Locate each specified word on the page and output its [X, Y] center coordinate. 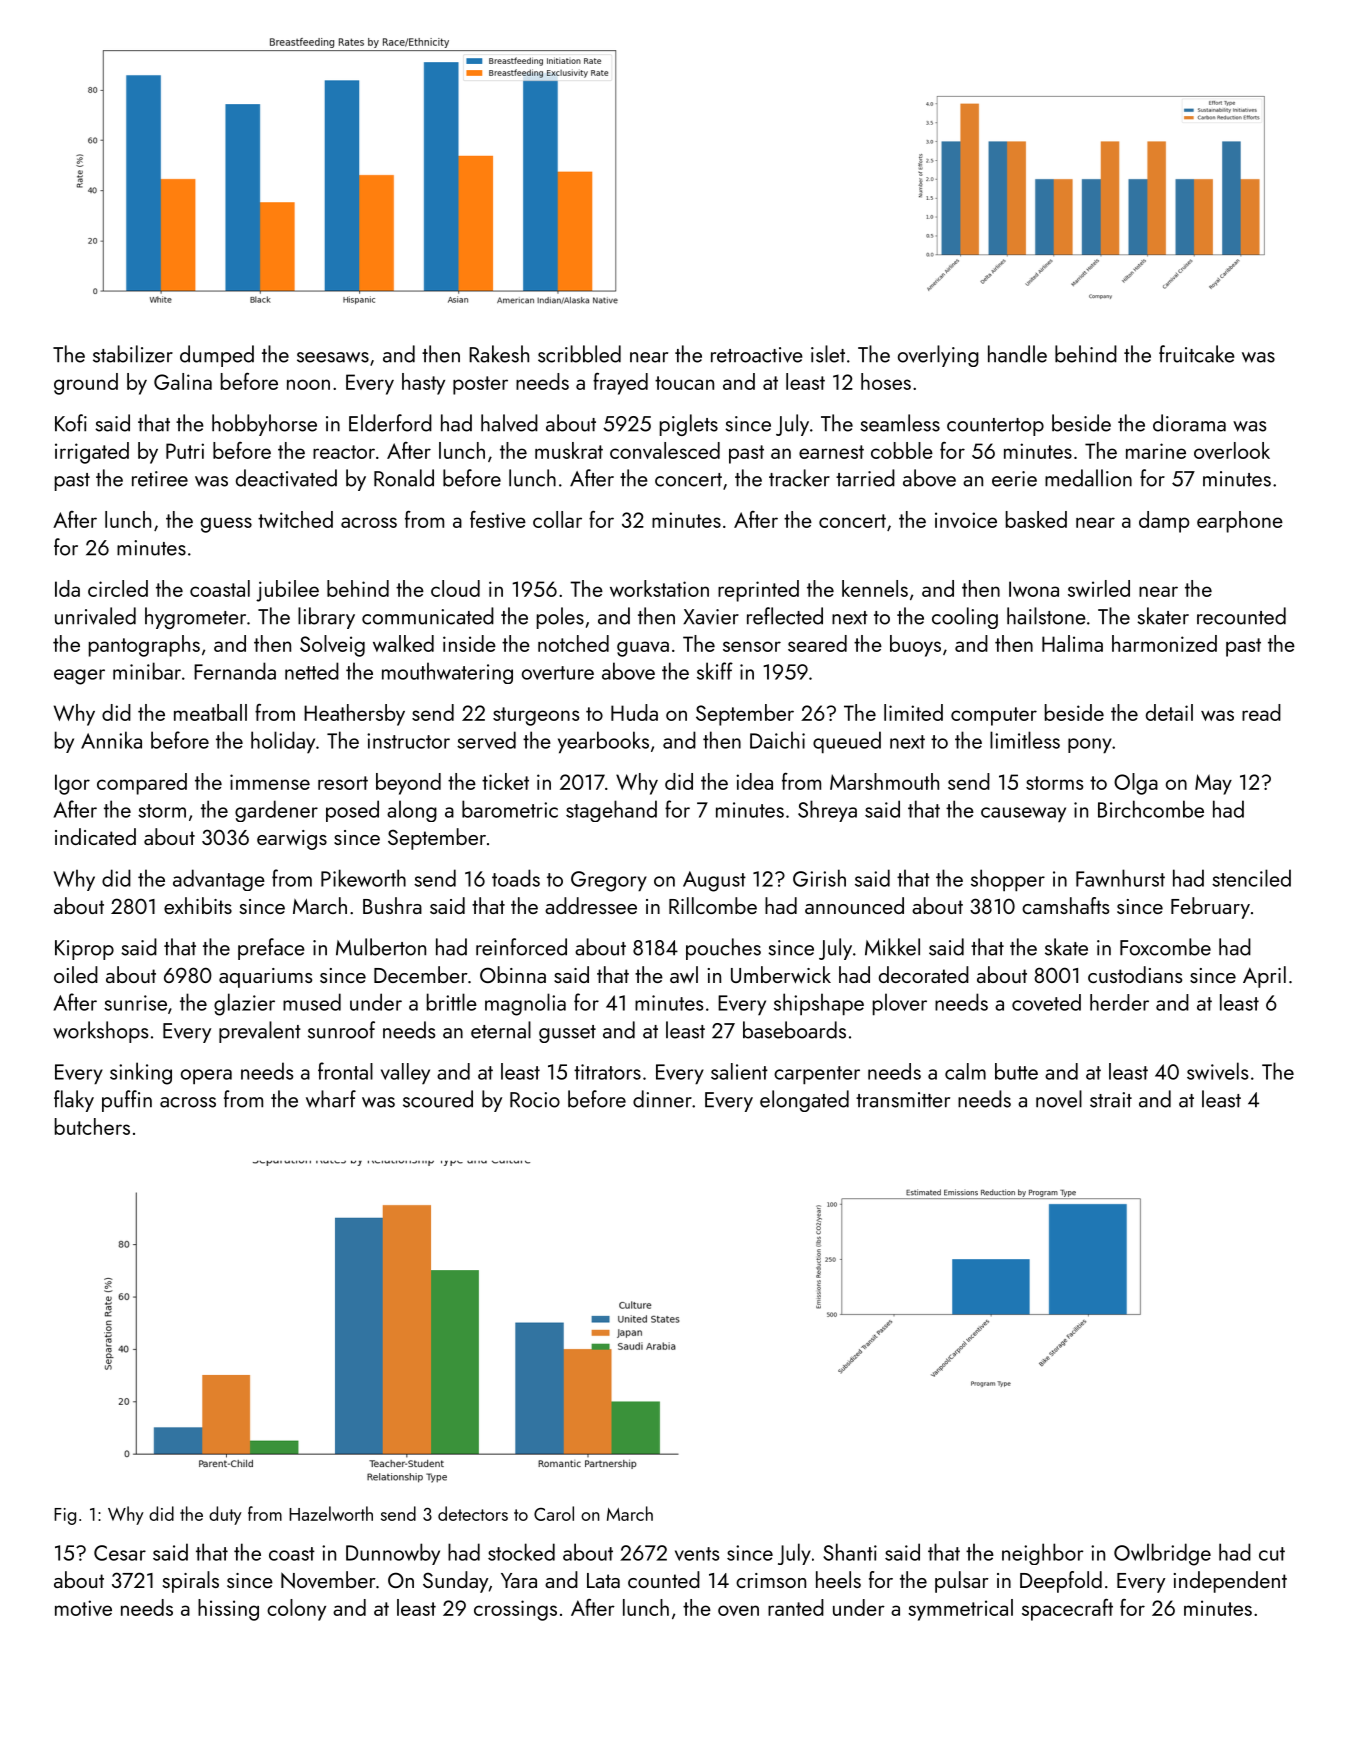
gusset [567, 1034]
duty [225, 1515]
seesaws [333, 357]
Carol [554, 1513]
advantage [219, 880]
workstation [659, 588]
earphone [1240, 522]
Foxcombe [1165, 947]
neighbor [1042, 1554]
